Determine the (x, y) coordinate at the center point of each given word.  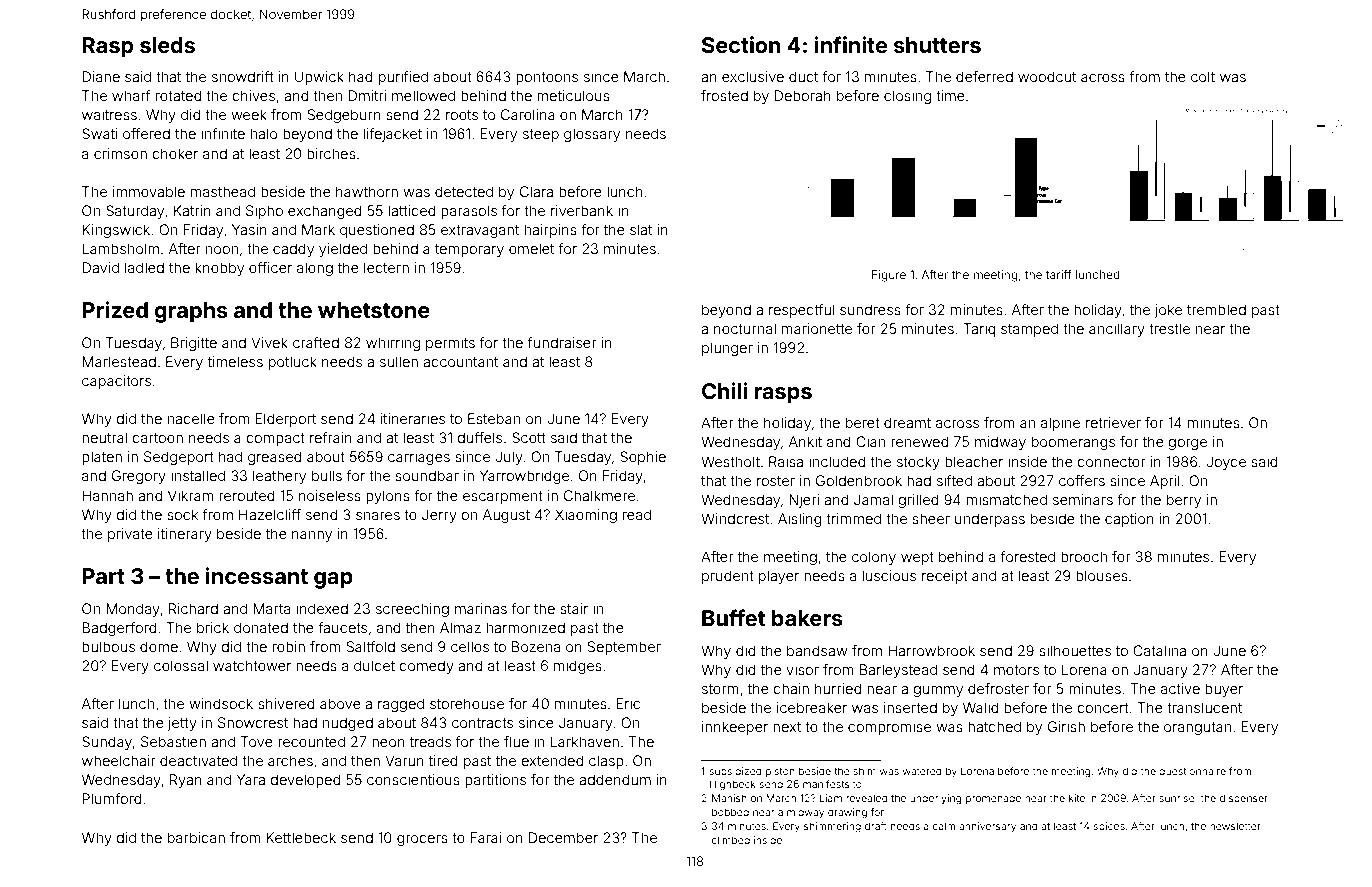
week (249, 114)
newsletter (1235, 826)
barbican (196, 837)
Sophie (643, 458)
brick (213, 627)
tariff (1058, 274)
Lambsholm (120, 248)
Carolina (528, 114)
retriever (1113, 422)
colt (1203, 76)
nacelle (191, 418)
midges (578, 667)
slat (641, 229)
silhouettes (1075, 650)
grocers (422, 840)
